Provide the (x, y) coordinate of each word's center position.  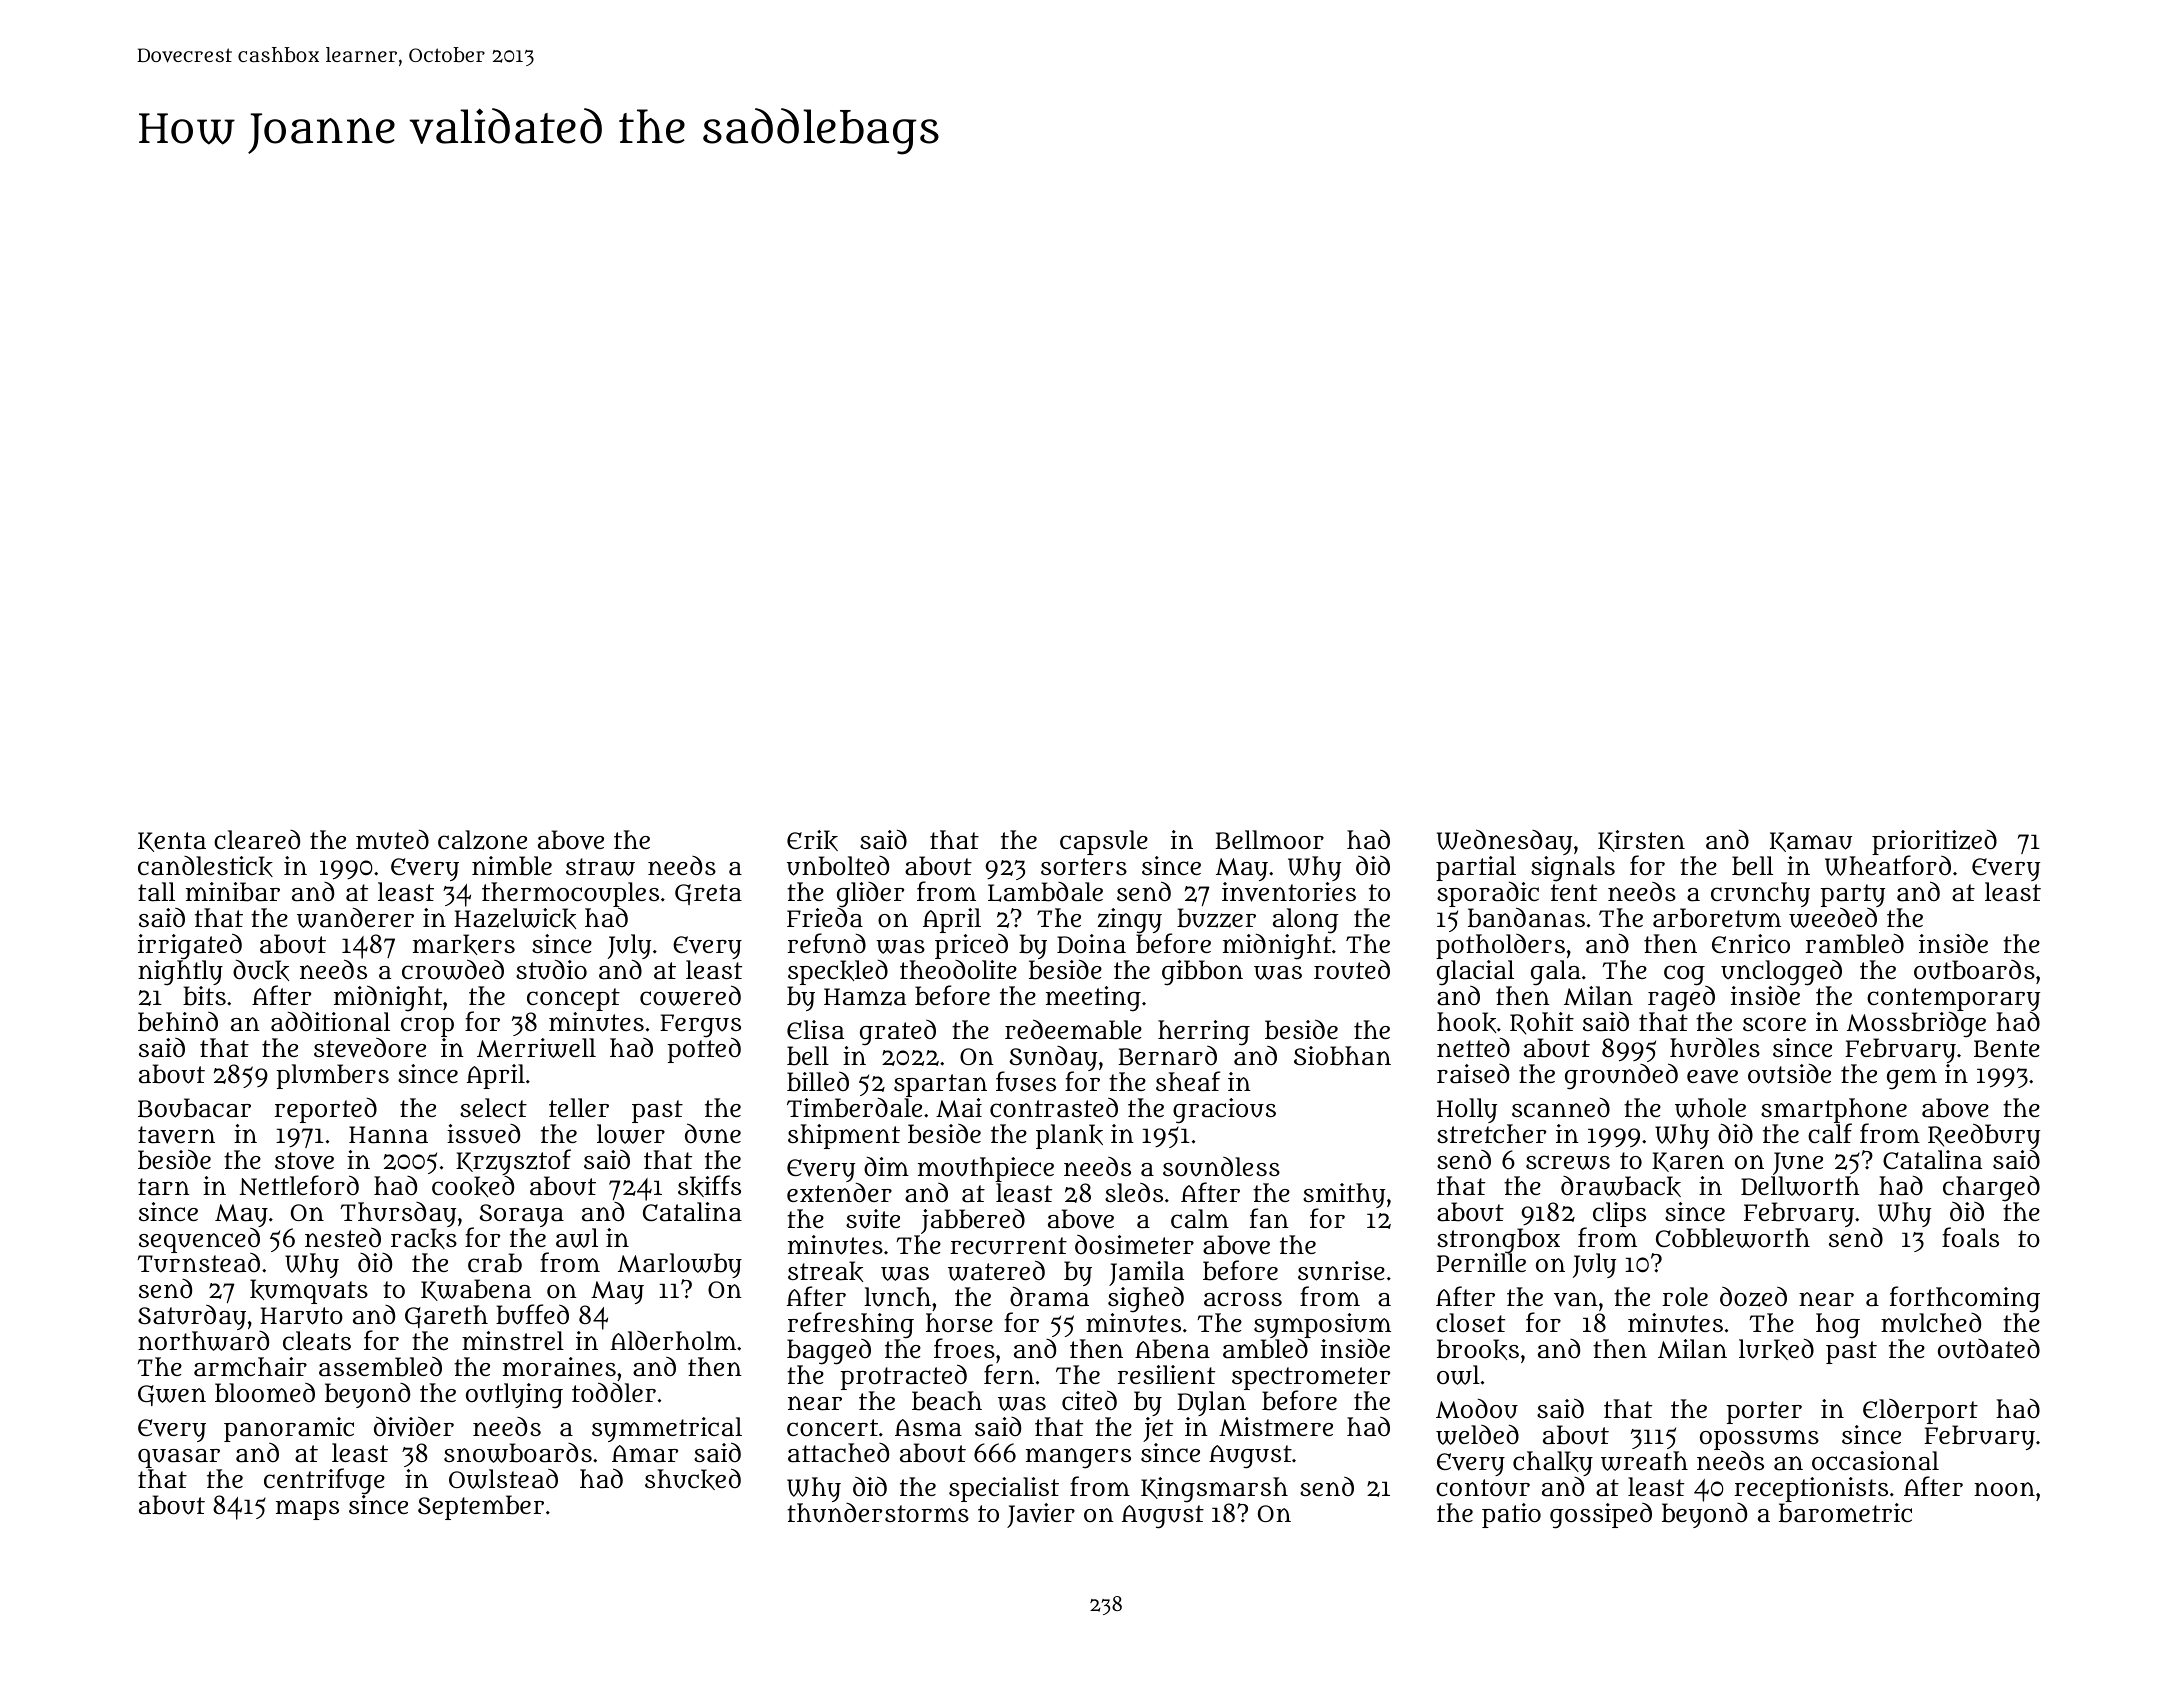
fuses (1026, 1081)
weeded (1833, 918)
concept (573, 999)
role (1685, 1296)
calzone (482, 840)
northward (203, 1341)
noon (2004, 1489)
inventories (1289, 892)
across (1243, 1299)
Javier (1041, 1515)
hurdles (1715, 1047)
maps (307, 1510)
